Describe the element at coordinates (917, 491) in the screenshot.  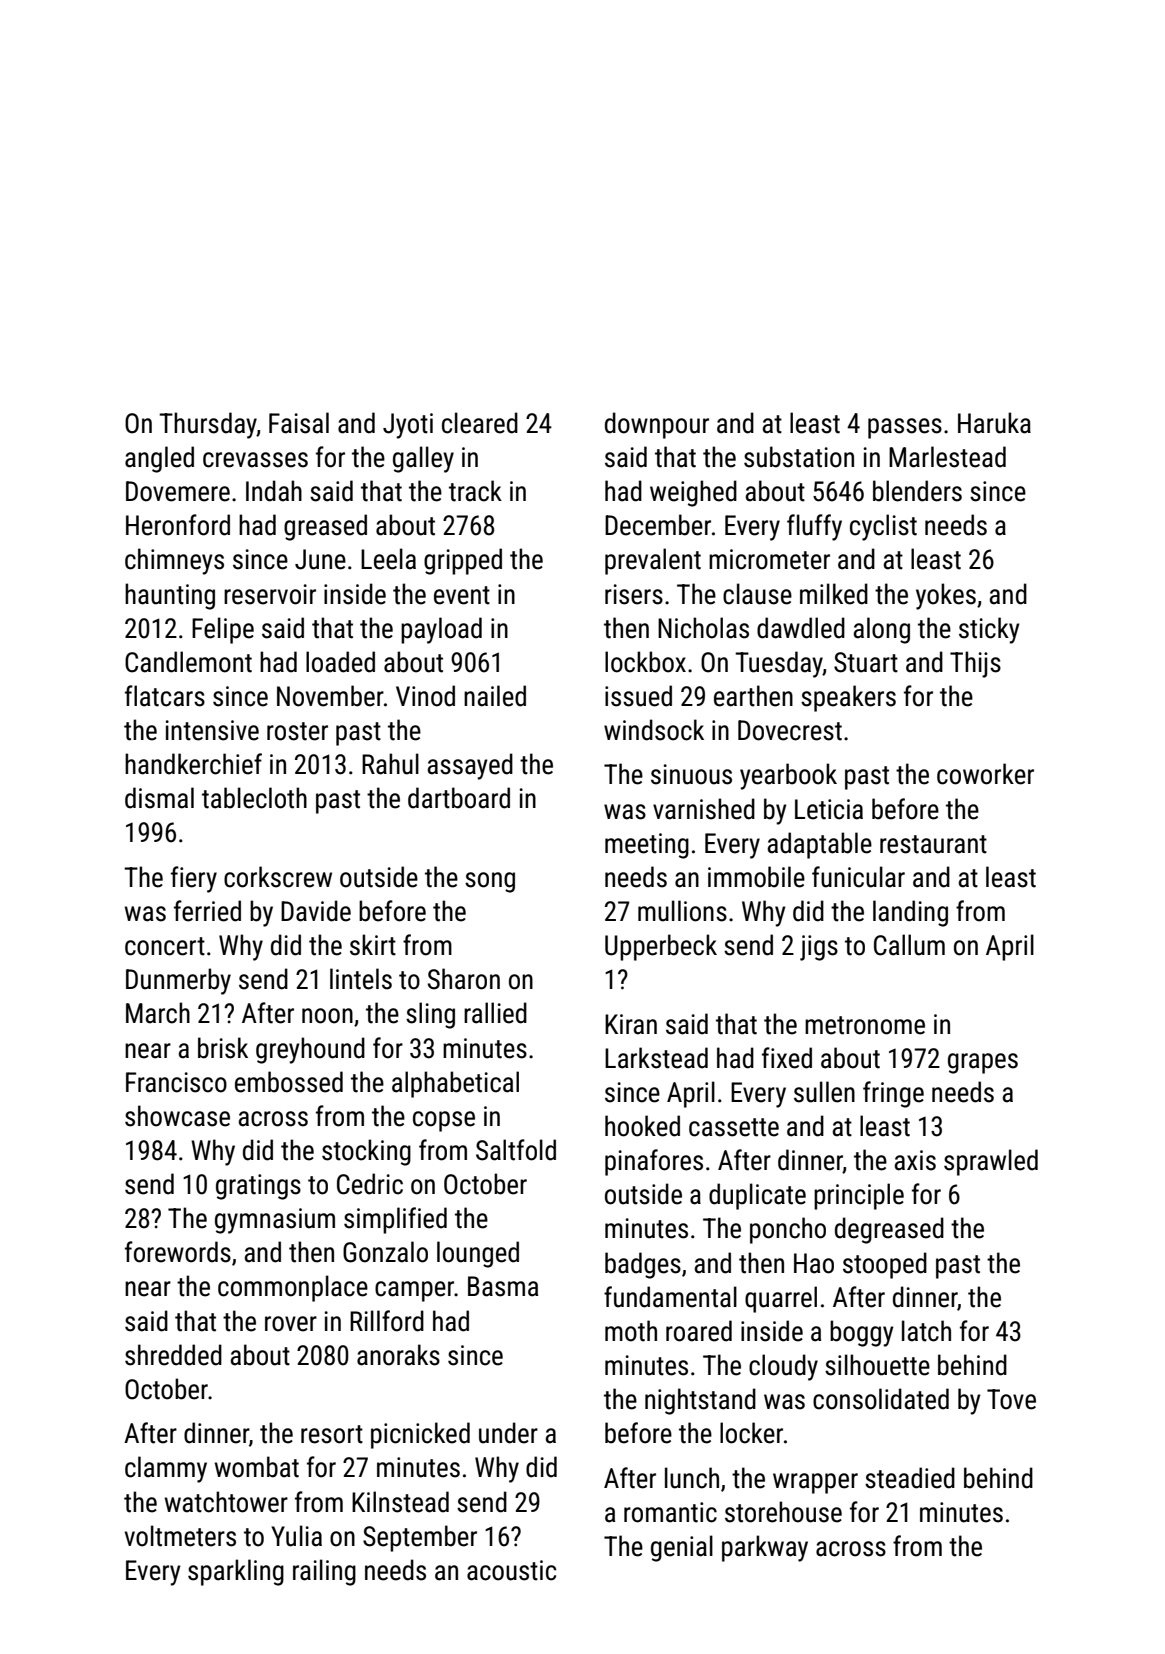
I see `blenders` at that location.
